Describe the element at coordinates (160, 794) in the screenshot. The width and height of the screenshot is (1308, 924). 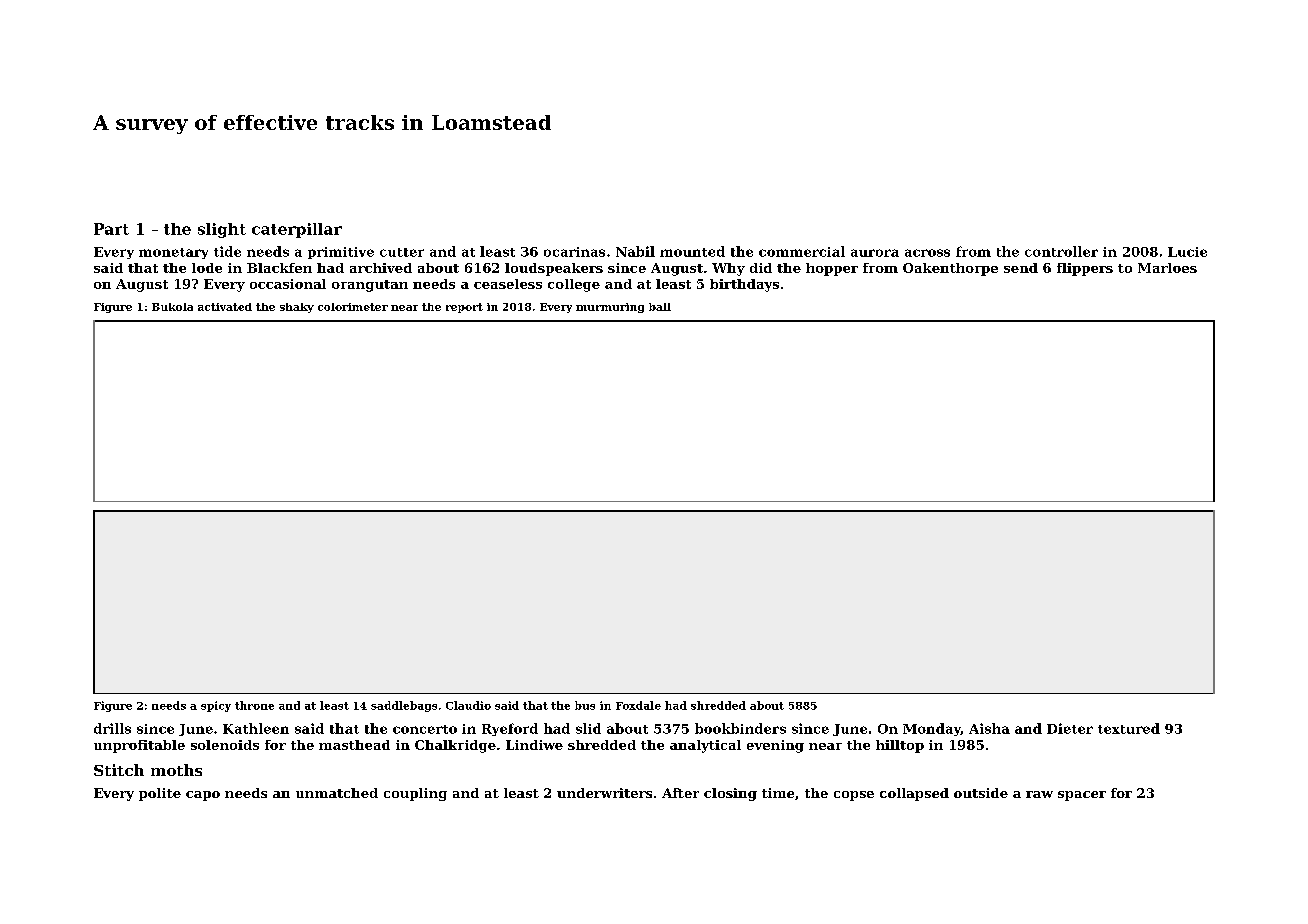
I see `polite` at that location.
